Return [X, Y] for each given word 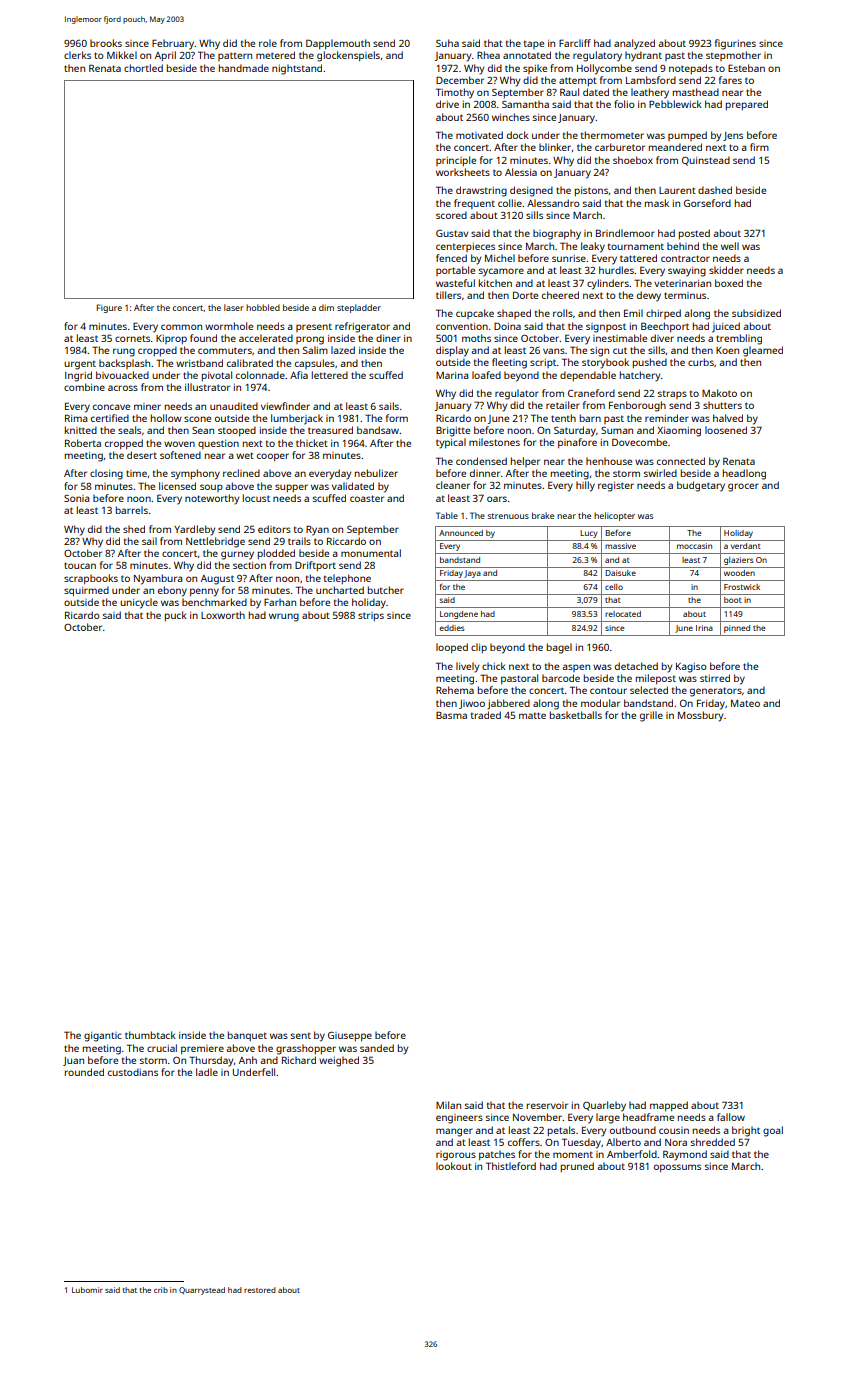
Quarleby [604, 1106]
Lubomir [87, 1290]
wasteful [455, 283]
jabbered [508, 704]
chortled [143, 68]
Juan [73, 1061]
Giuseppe [350, 1036]
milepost [656, 679]
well [730, 246]
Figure [109, 308]
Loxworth [223, 615]
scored [451, 215]
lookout [454, 1166]
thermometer [612, 135]
